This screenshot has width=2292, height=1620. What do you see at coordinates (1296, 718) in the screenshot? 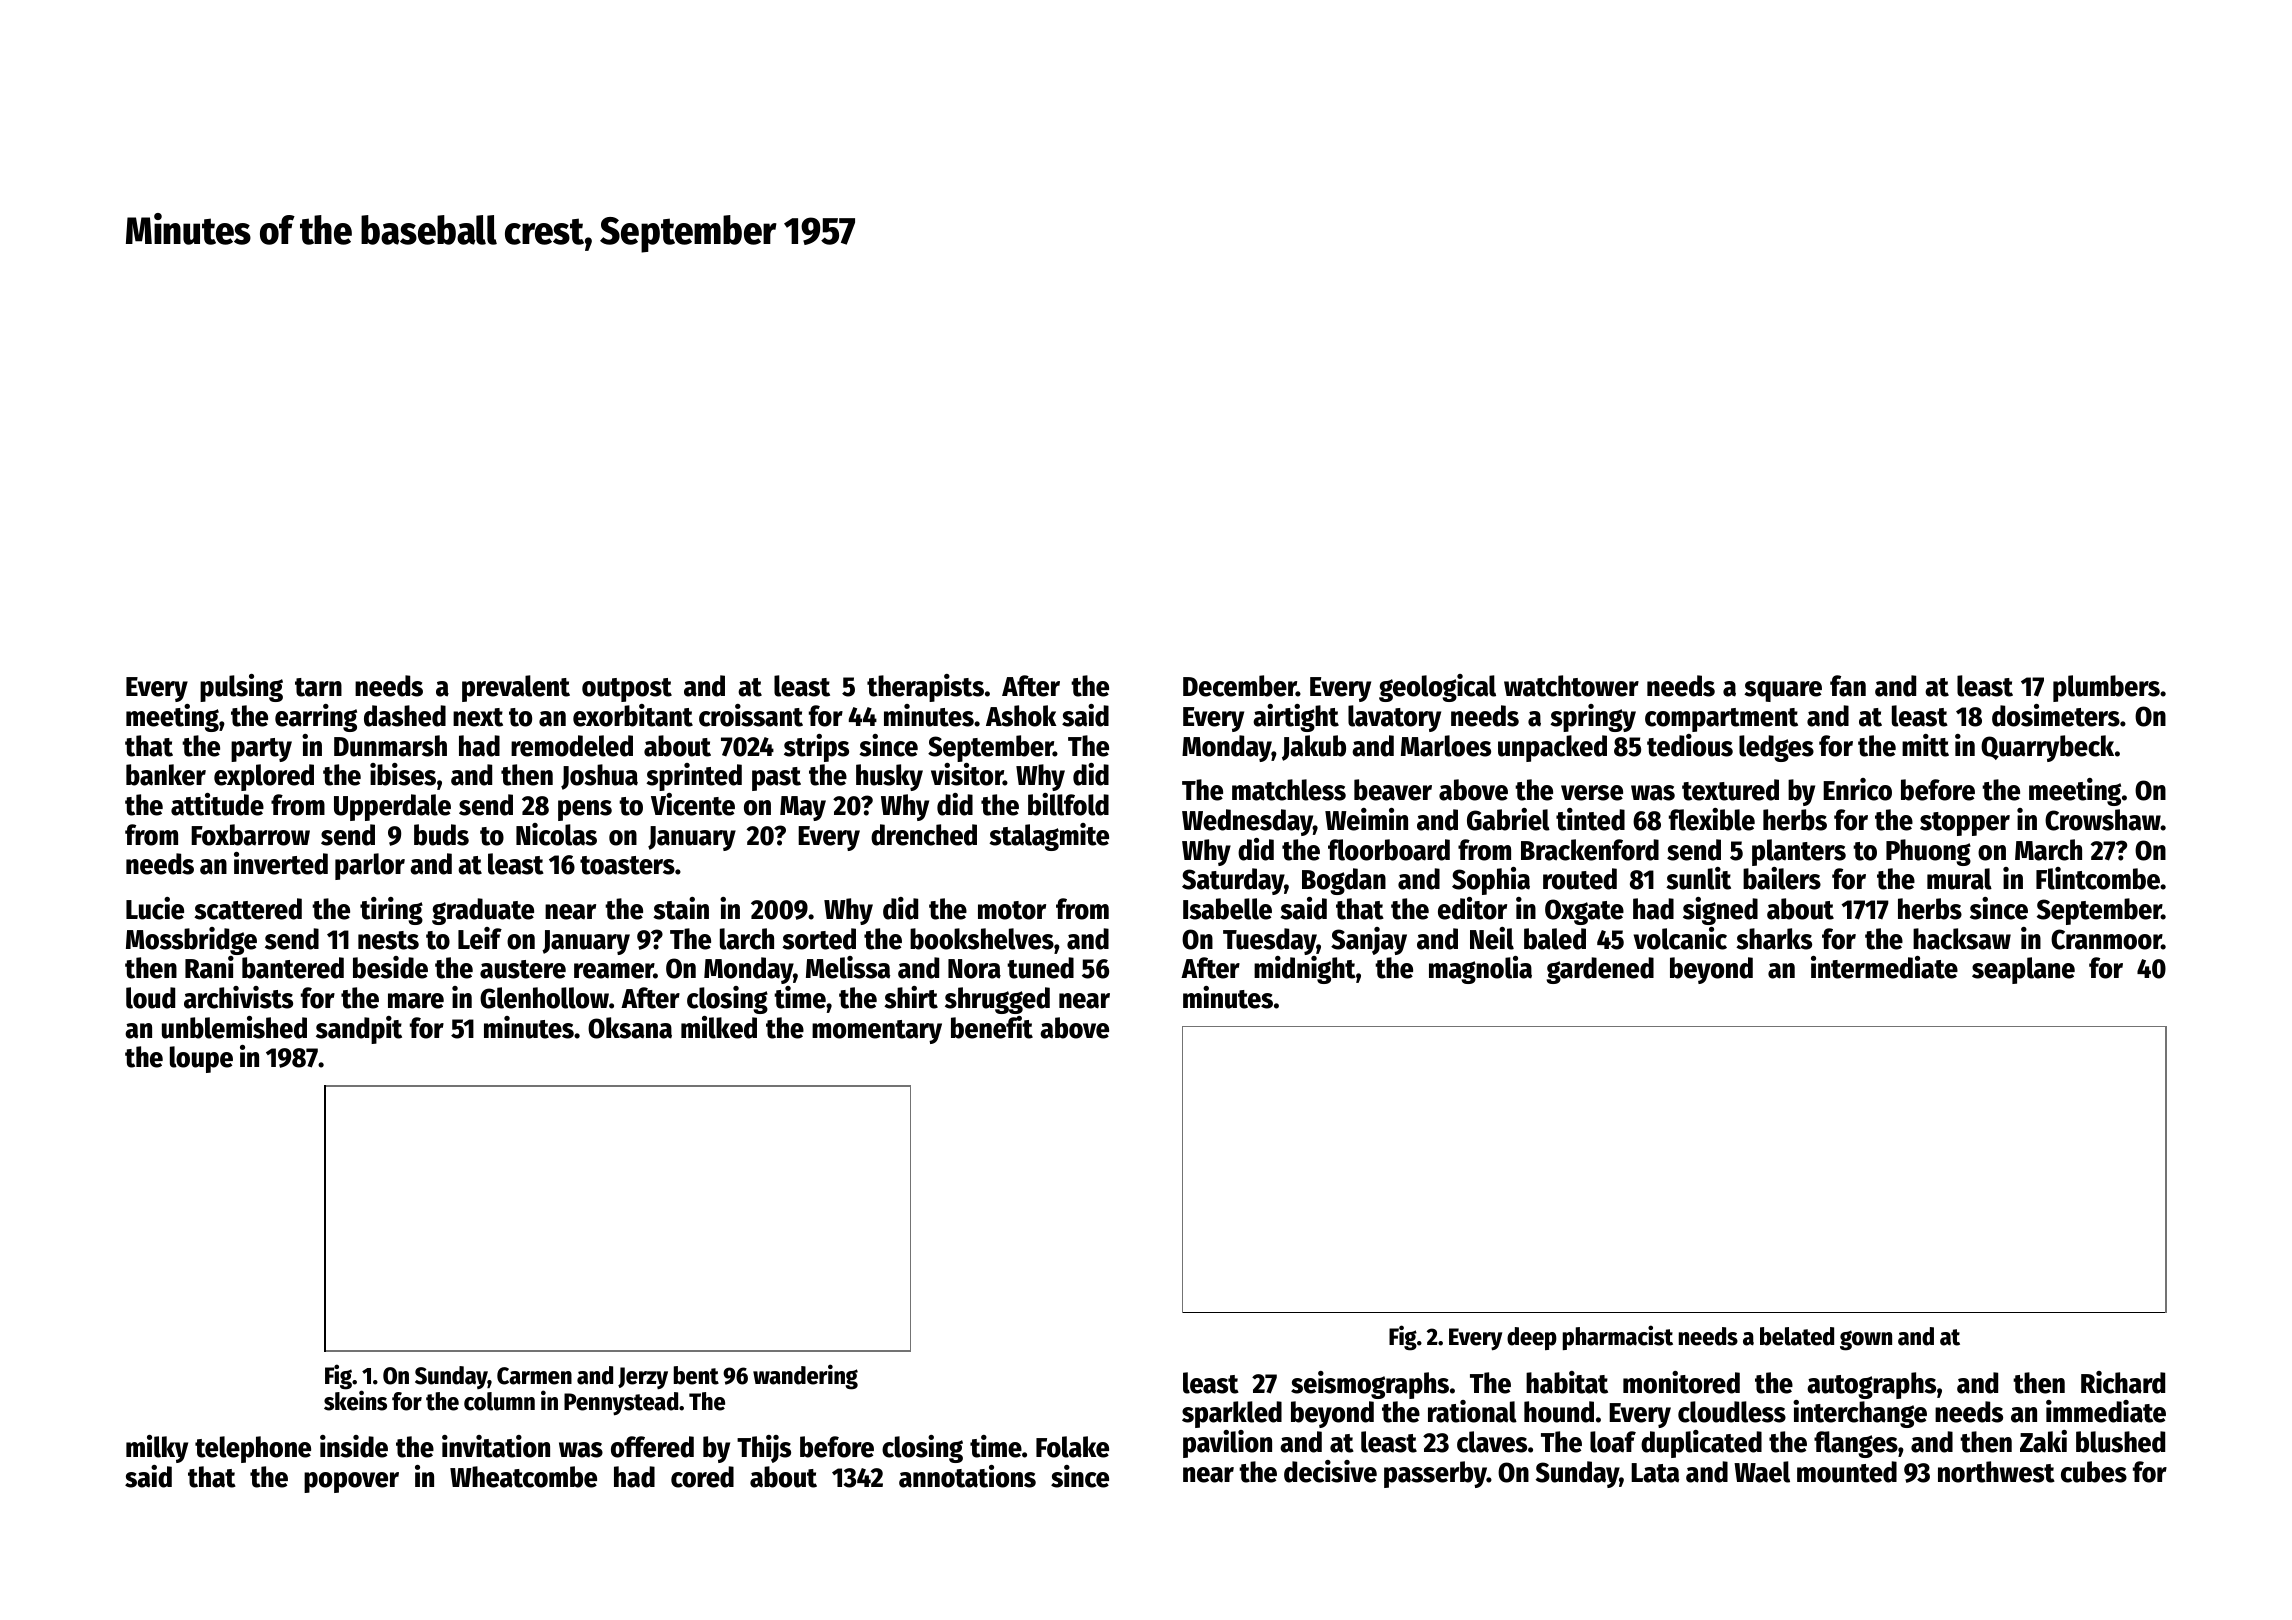
I see `airtight` at bounding box center [1296, 718].
